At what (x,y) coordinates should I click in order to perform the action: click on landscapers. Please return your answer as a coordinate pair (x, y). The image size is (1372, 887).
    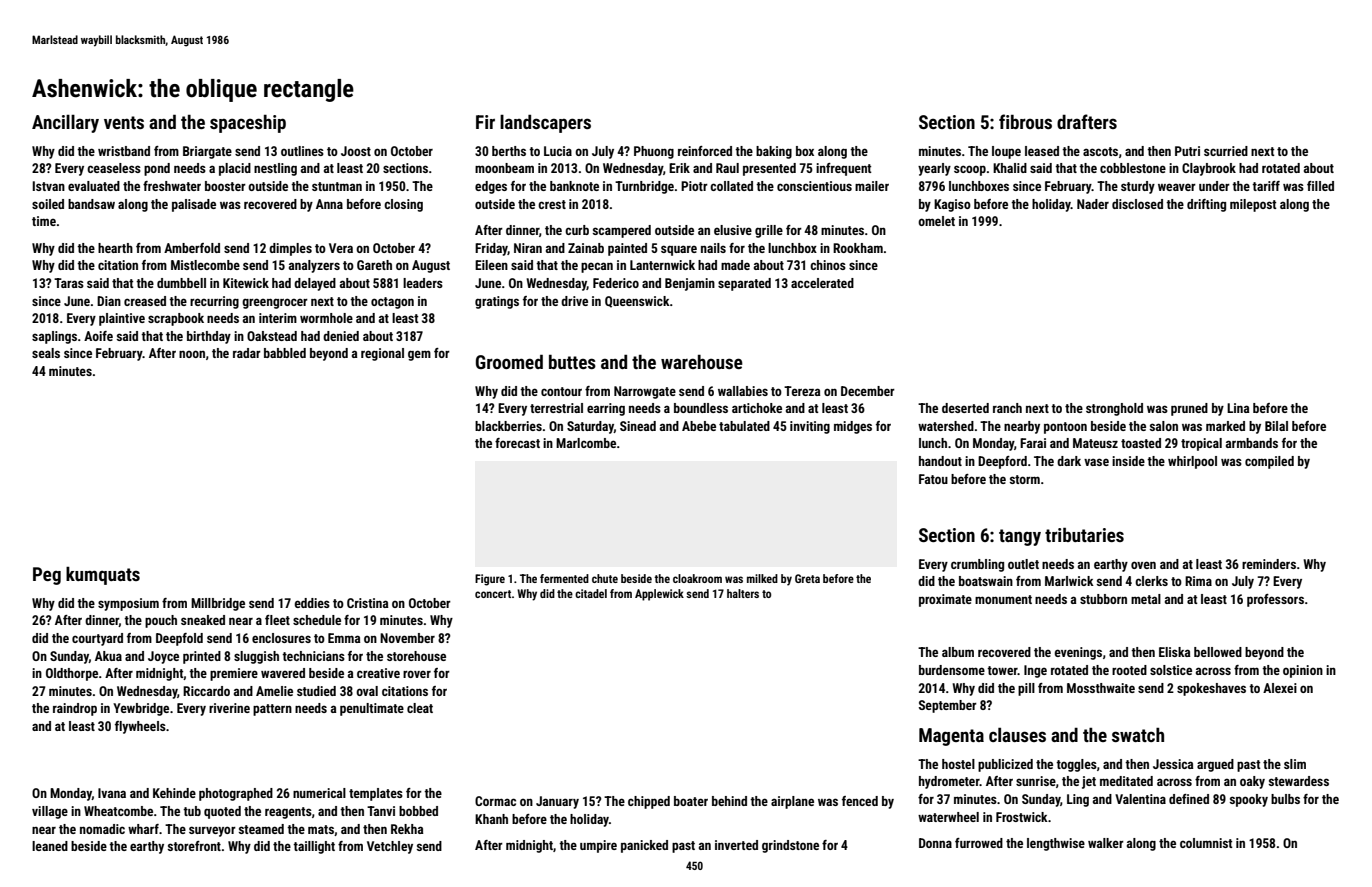
    Looking at the image, I should click on (545, 124).
